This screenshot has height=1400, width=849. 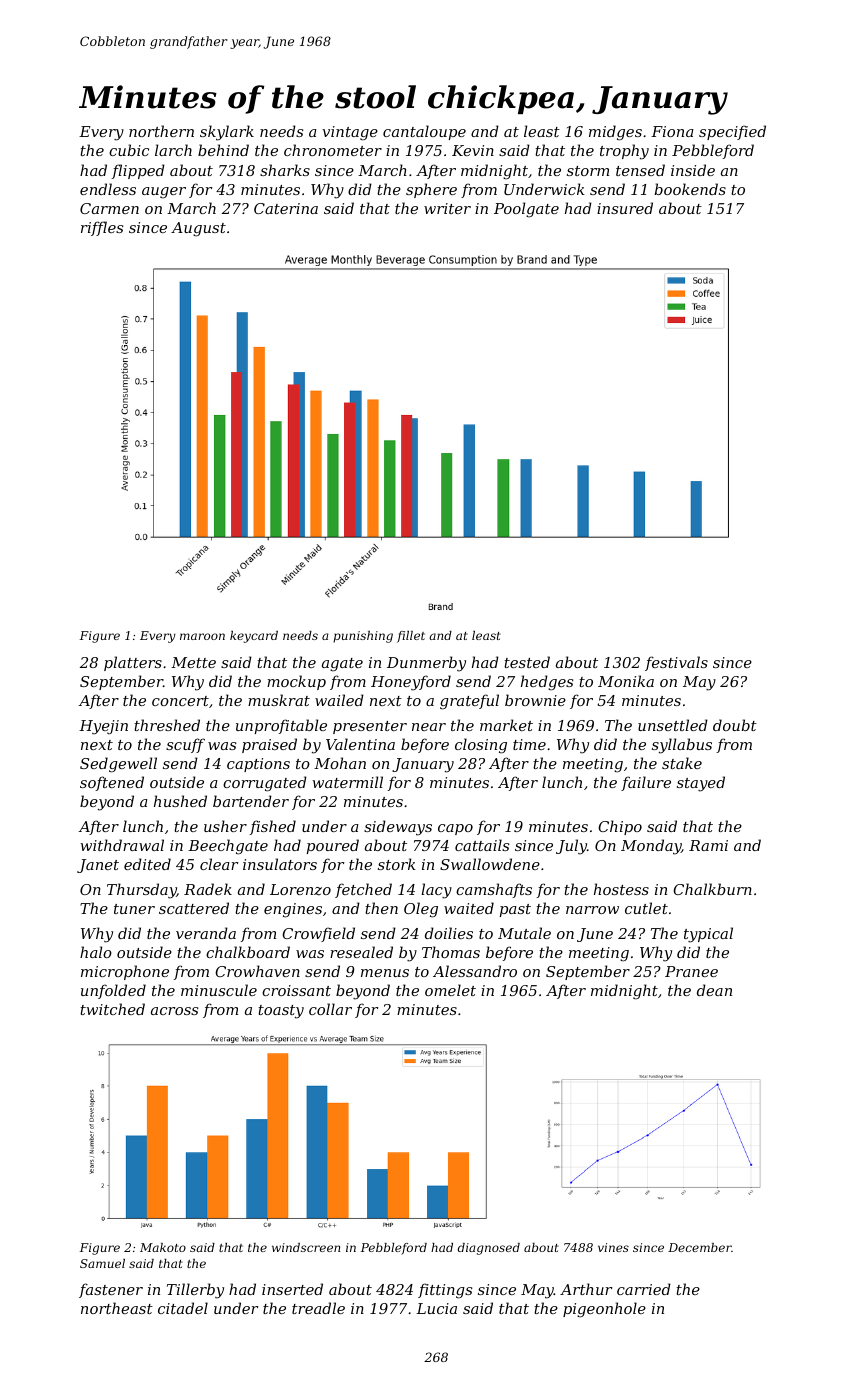 I want to click on Crowfield, so click(x=318, y=934).
